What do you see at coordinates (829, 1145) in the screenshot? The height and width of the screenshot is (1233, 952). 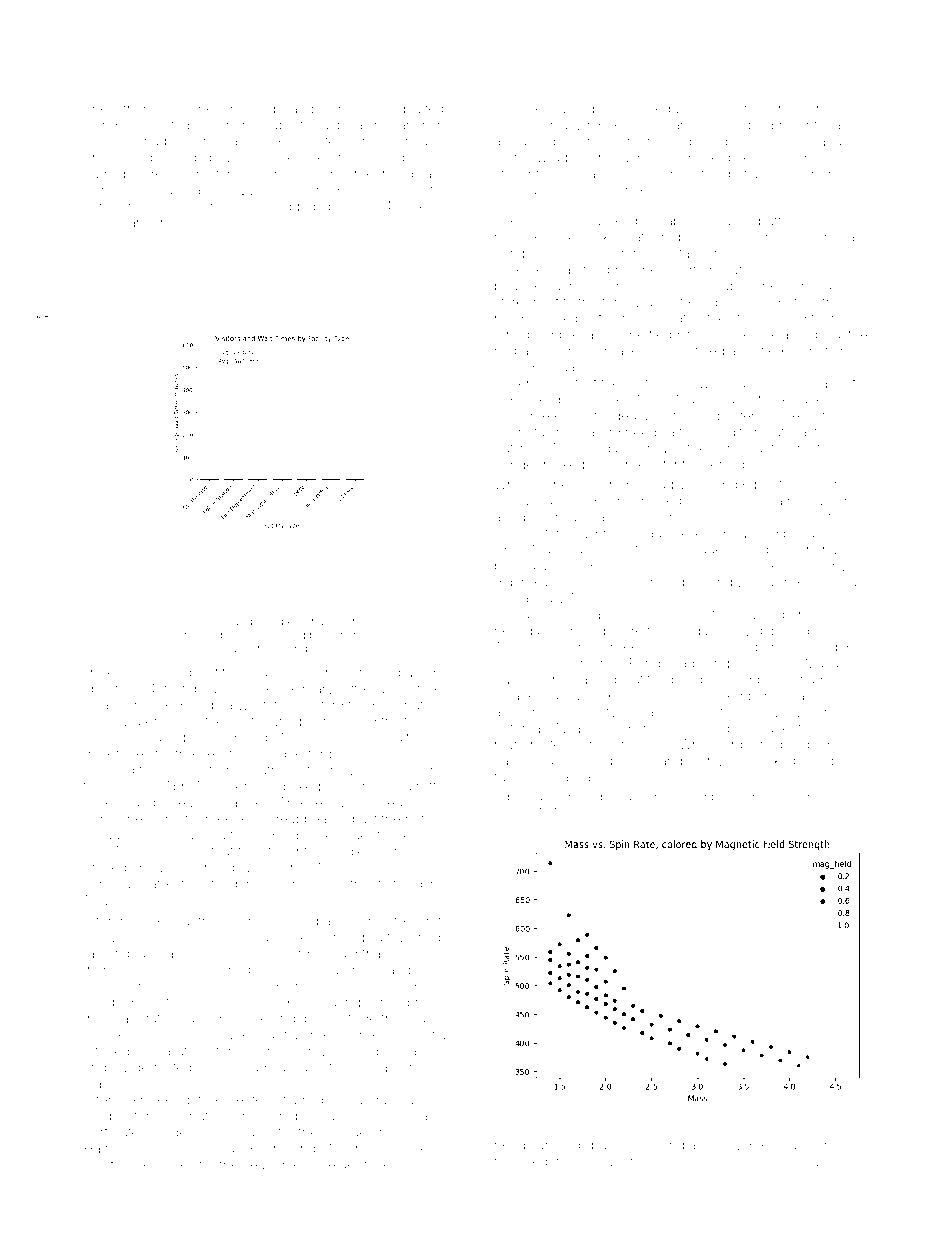 I see `Arne` at bounding box center [829, 1145].
